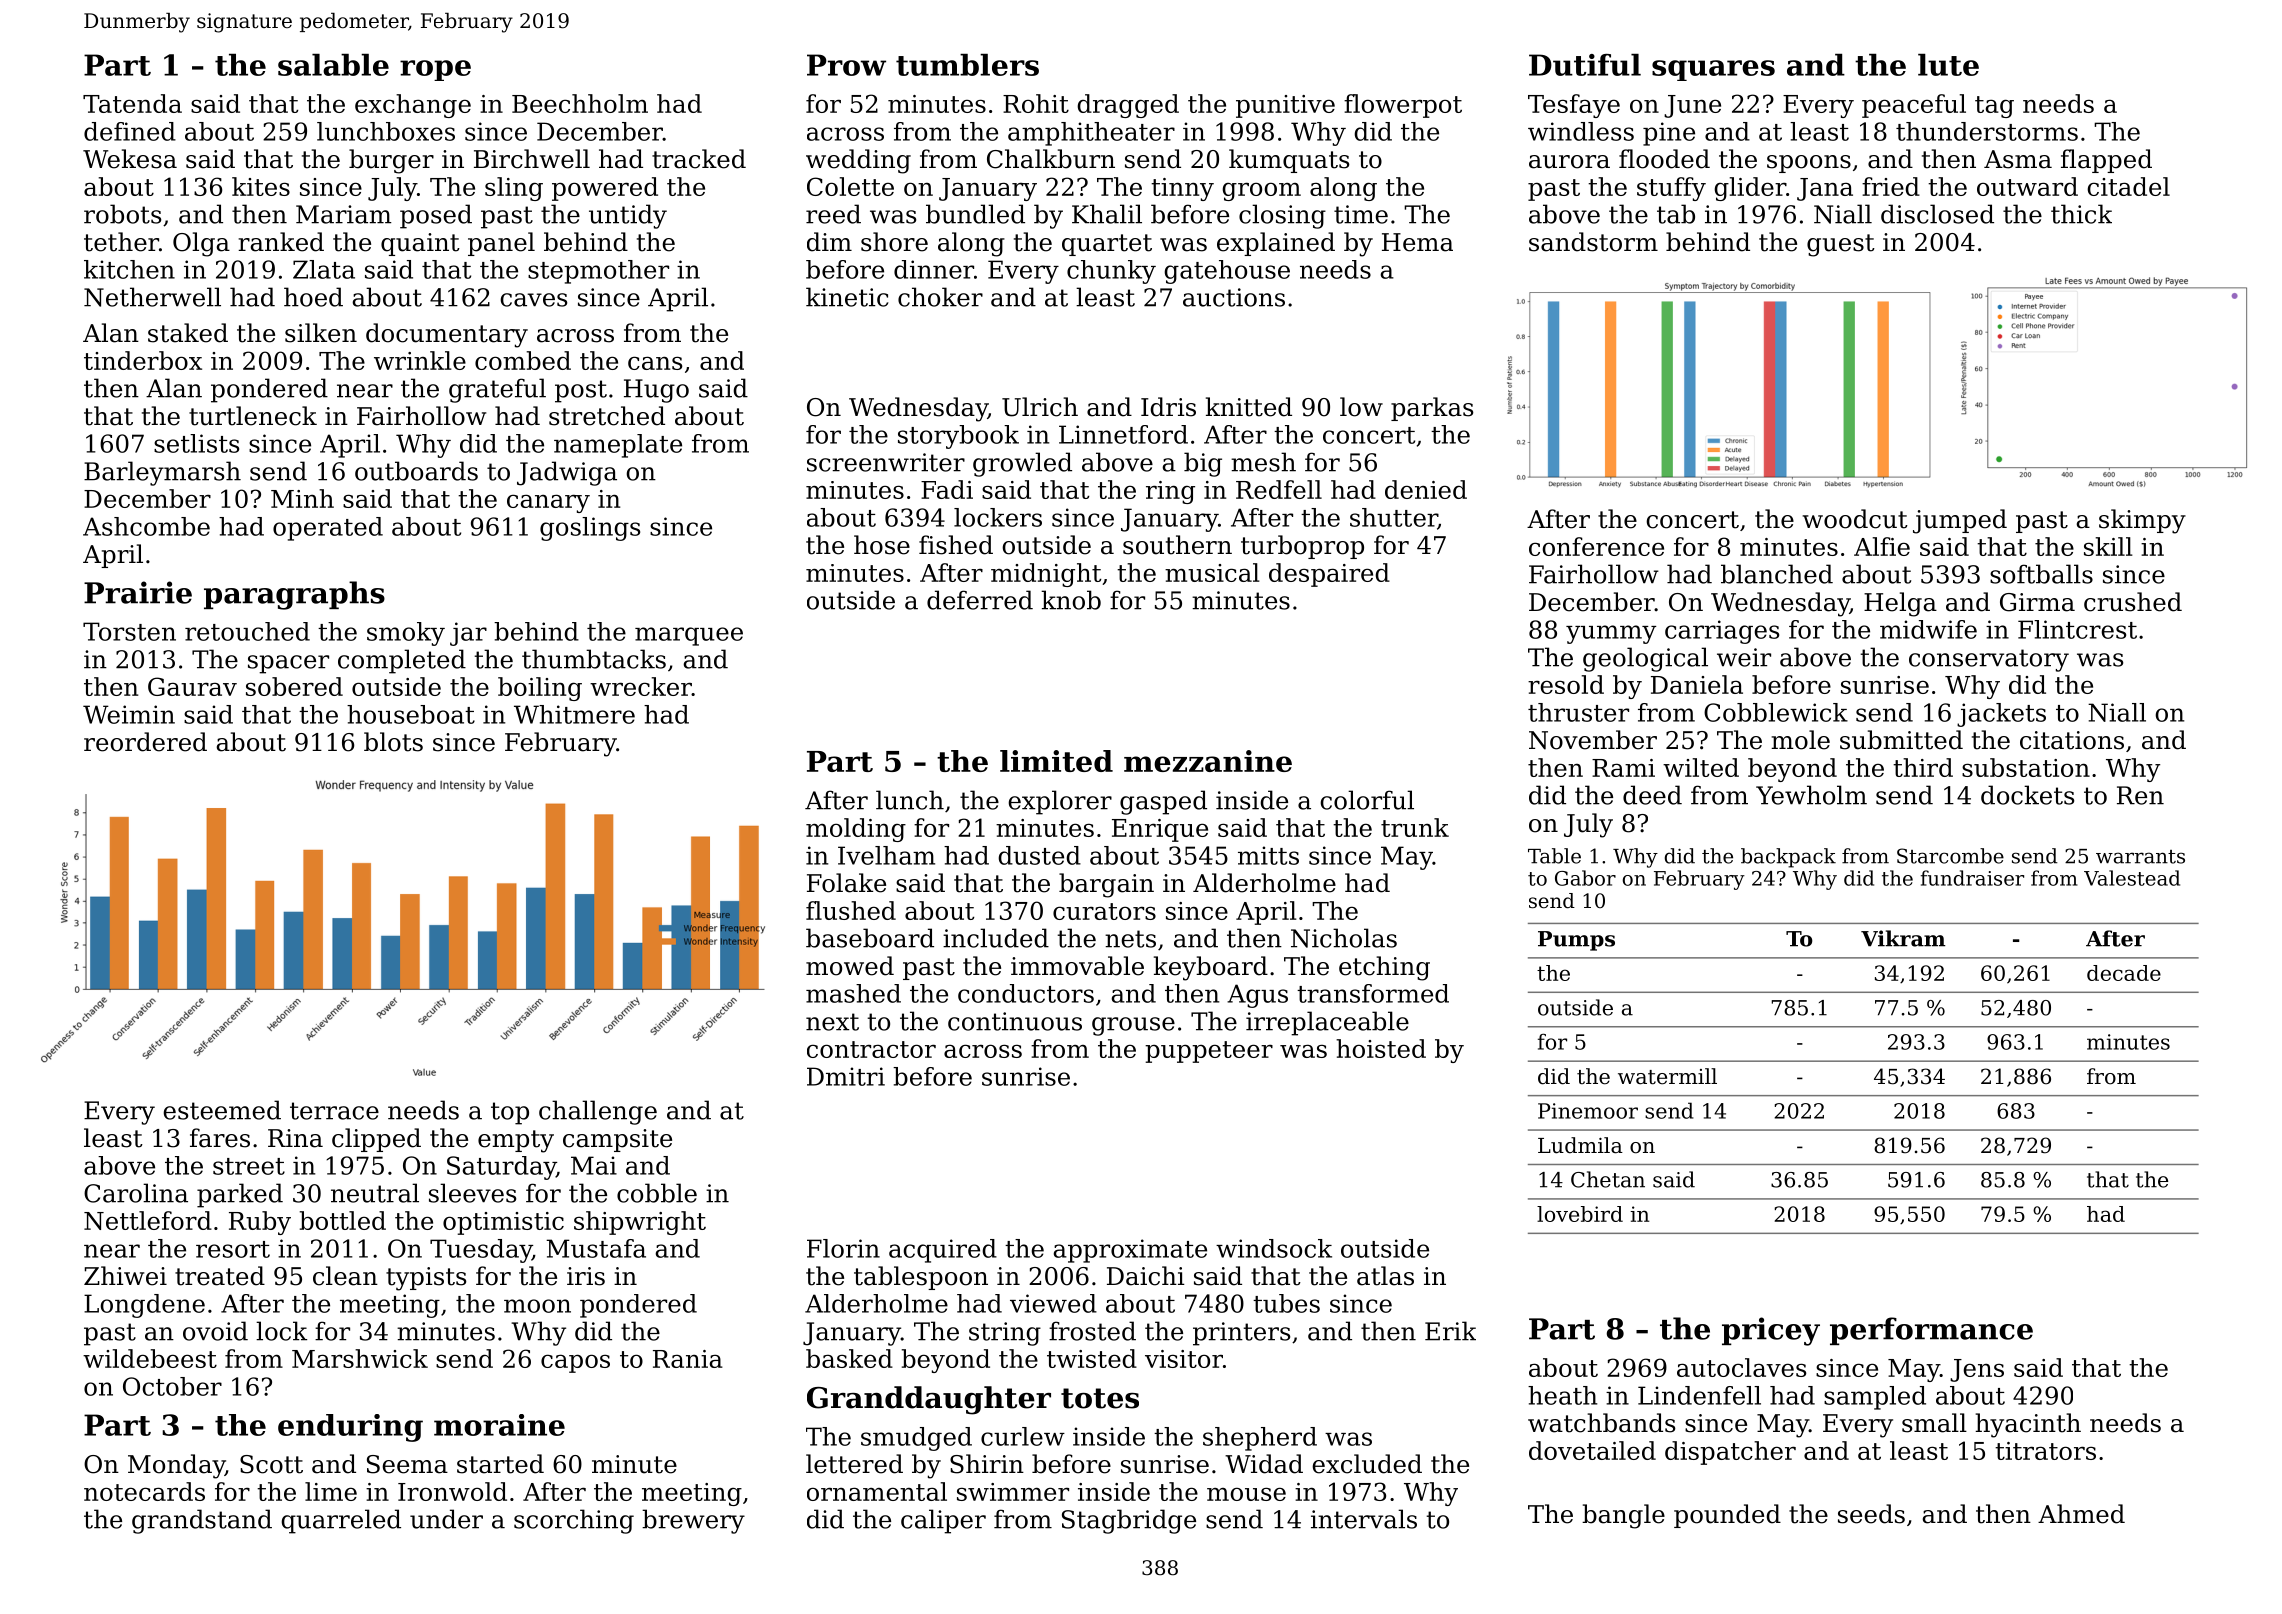  Describe the element at coordinates (406, 634) in the image. I see `smoky` at that location.
